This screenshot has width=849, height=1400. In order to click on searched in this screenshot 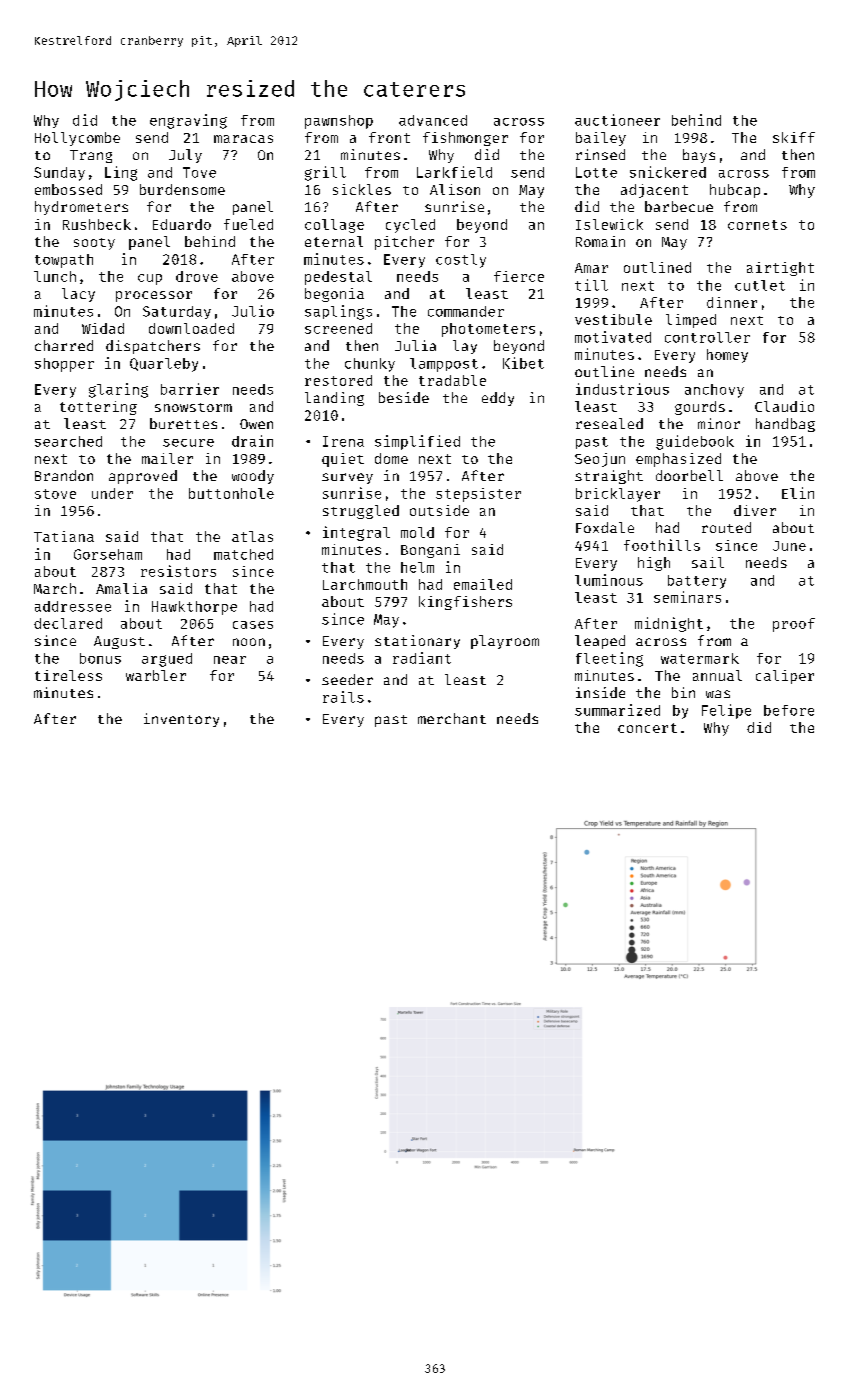, I will do `click(68, 441)`.
